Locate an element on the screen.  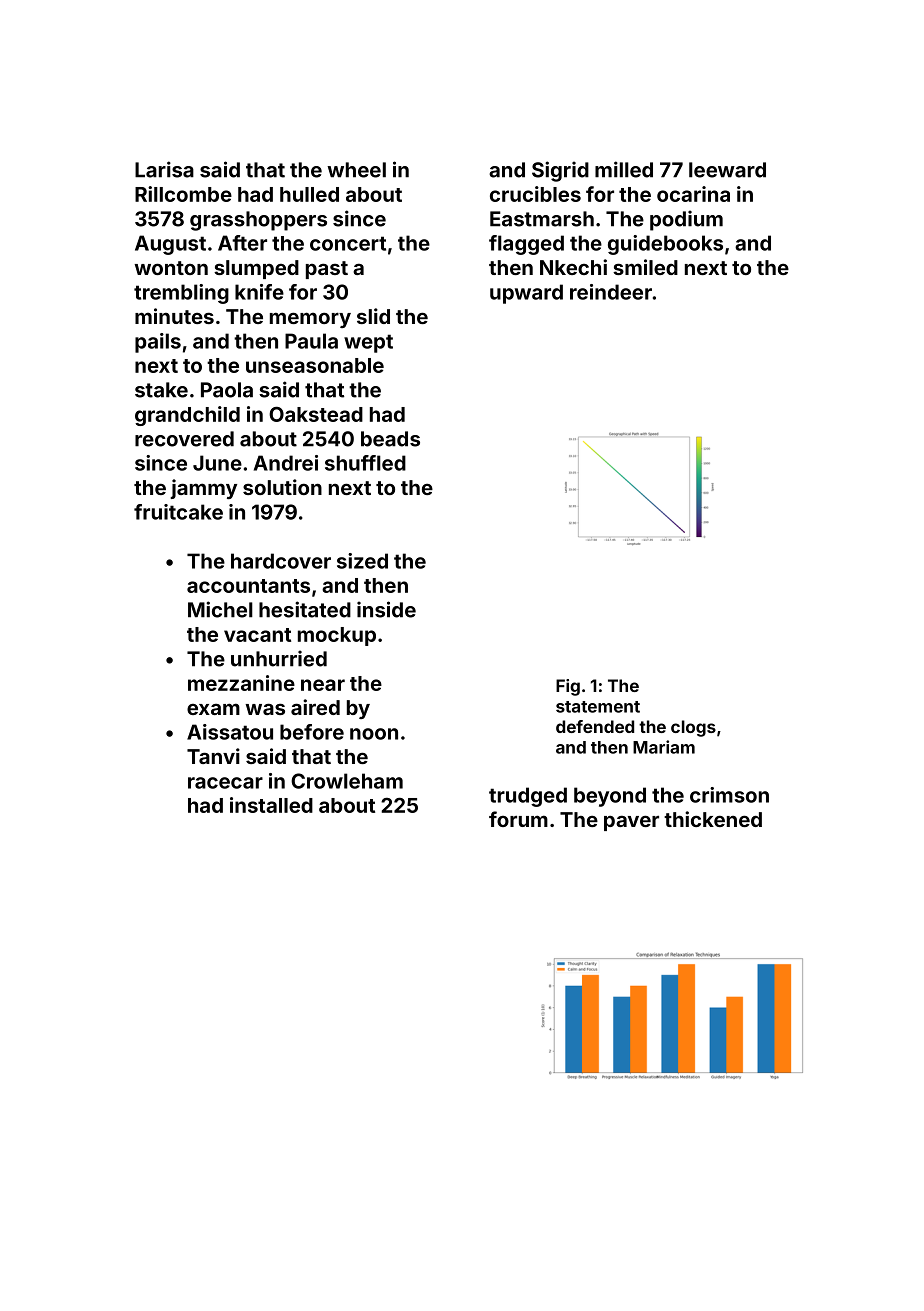
installed is located at coordinates (271, 805).
